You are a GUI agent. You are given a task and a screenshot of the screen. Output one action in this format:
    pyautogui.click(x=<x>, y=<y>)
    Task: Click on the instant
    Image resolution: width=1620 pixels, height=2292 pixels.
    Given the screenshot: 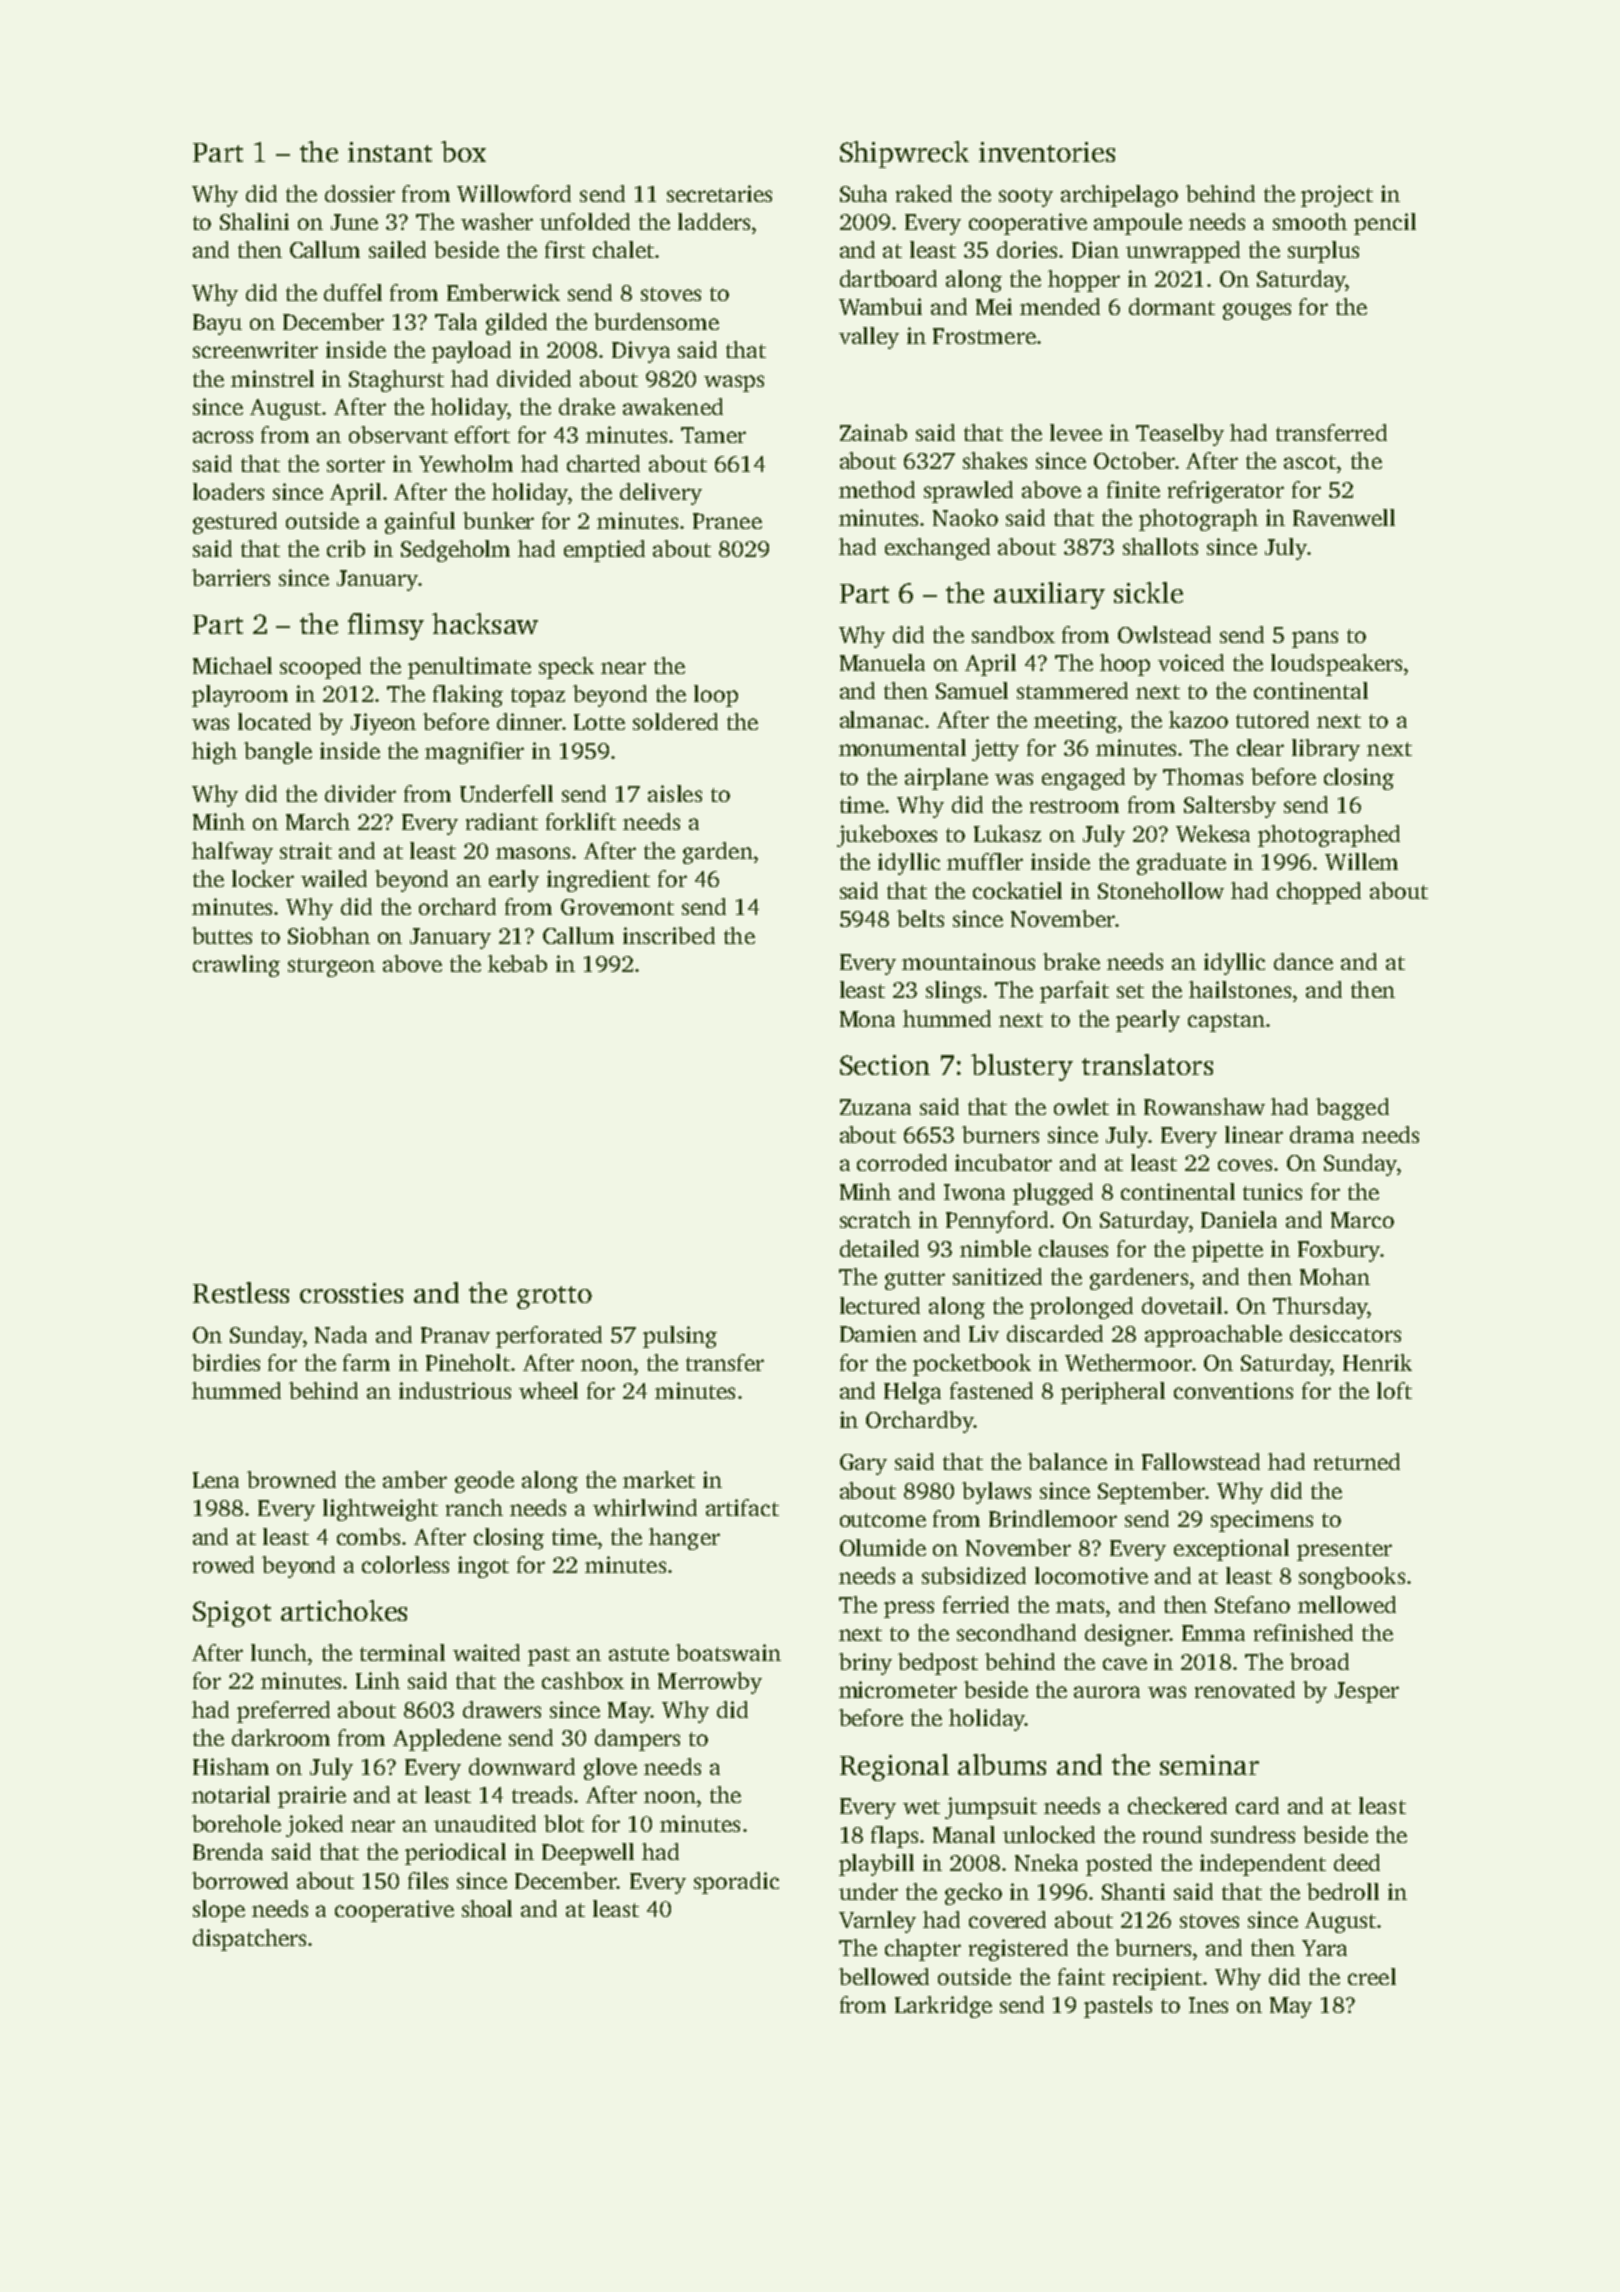 What is the action you would take?
    pyautogui.click(x=390, y=152)
